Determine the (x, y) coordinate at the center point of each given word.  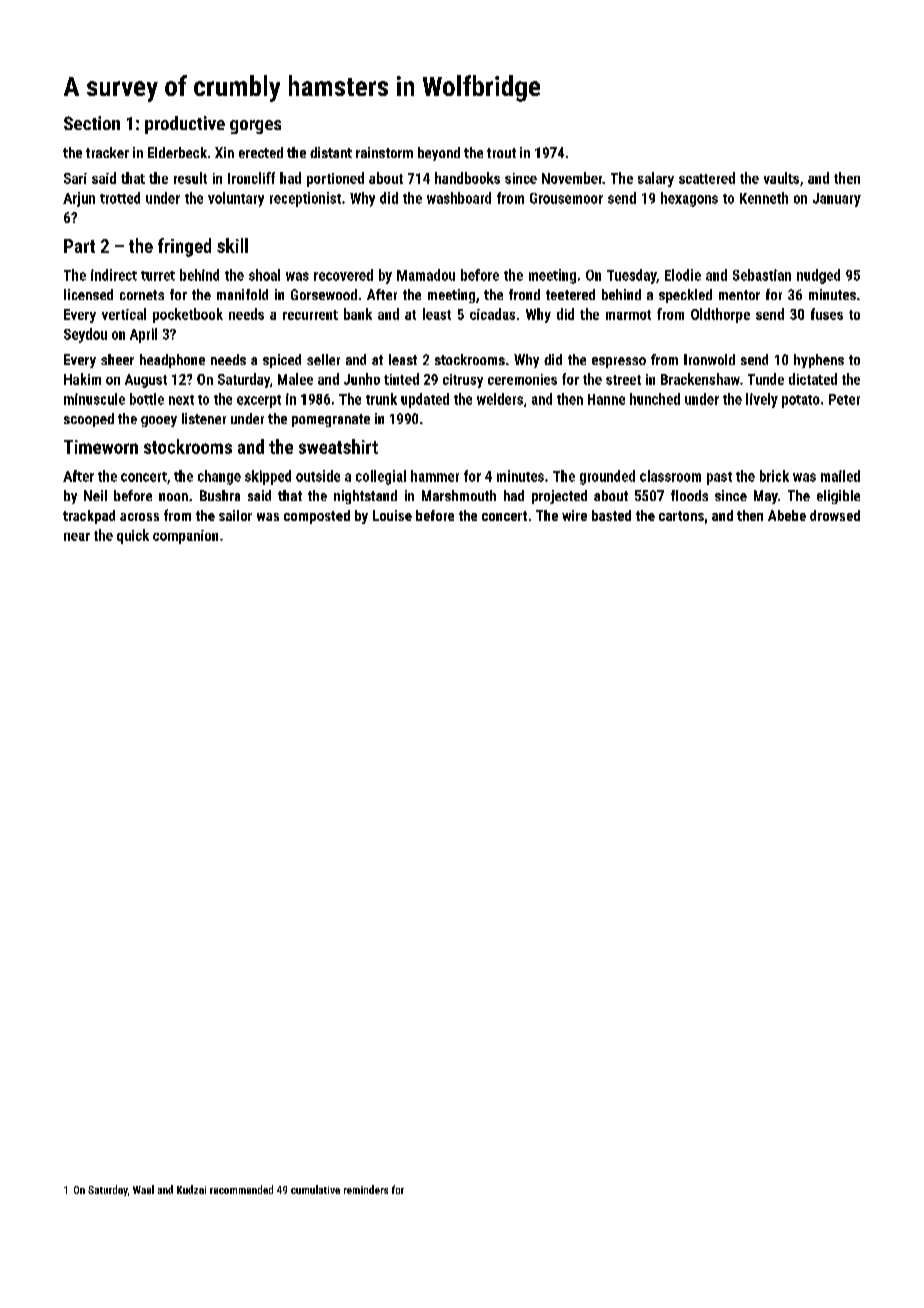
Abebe (787, 515)
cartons (681, 516)
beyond (439, 154)
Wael (143, 1189)
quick (133, 536)
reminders (366, 1189)
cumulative (315, 1189)
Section (92, 123)
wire (574, 515)
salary (656, 179)
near (77, 537)
